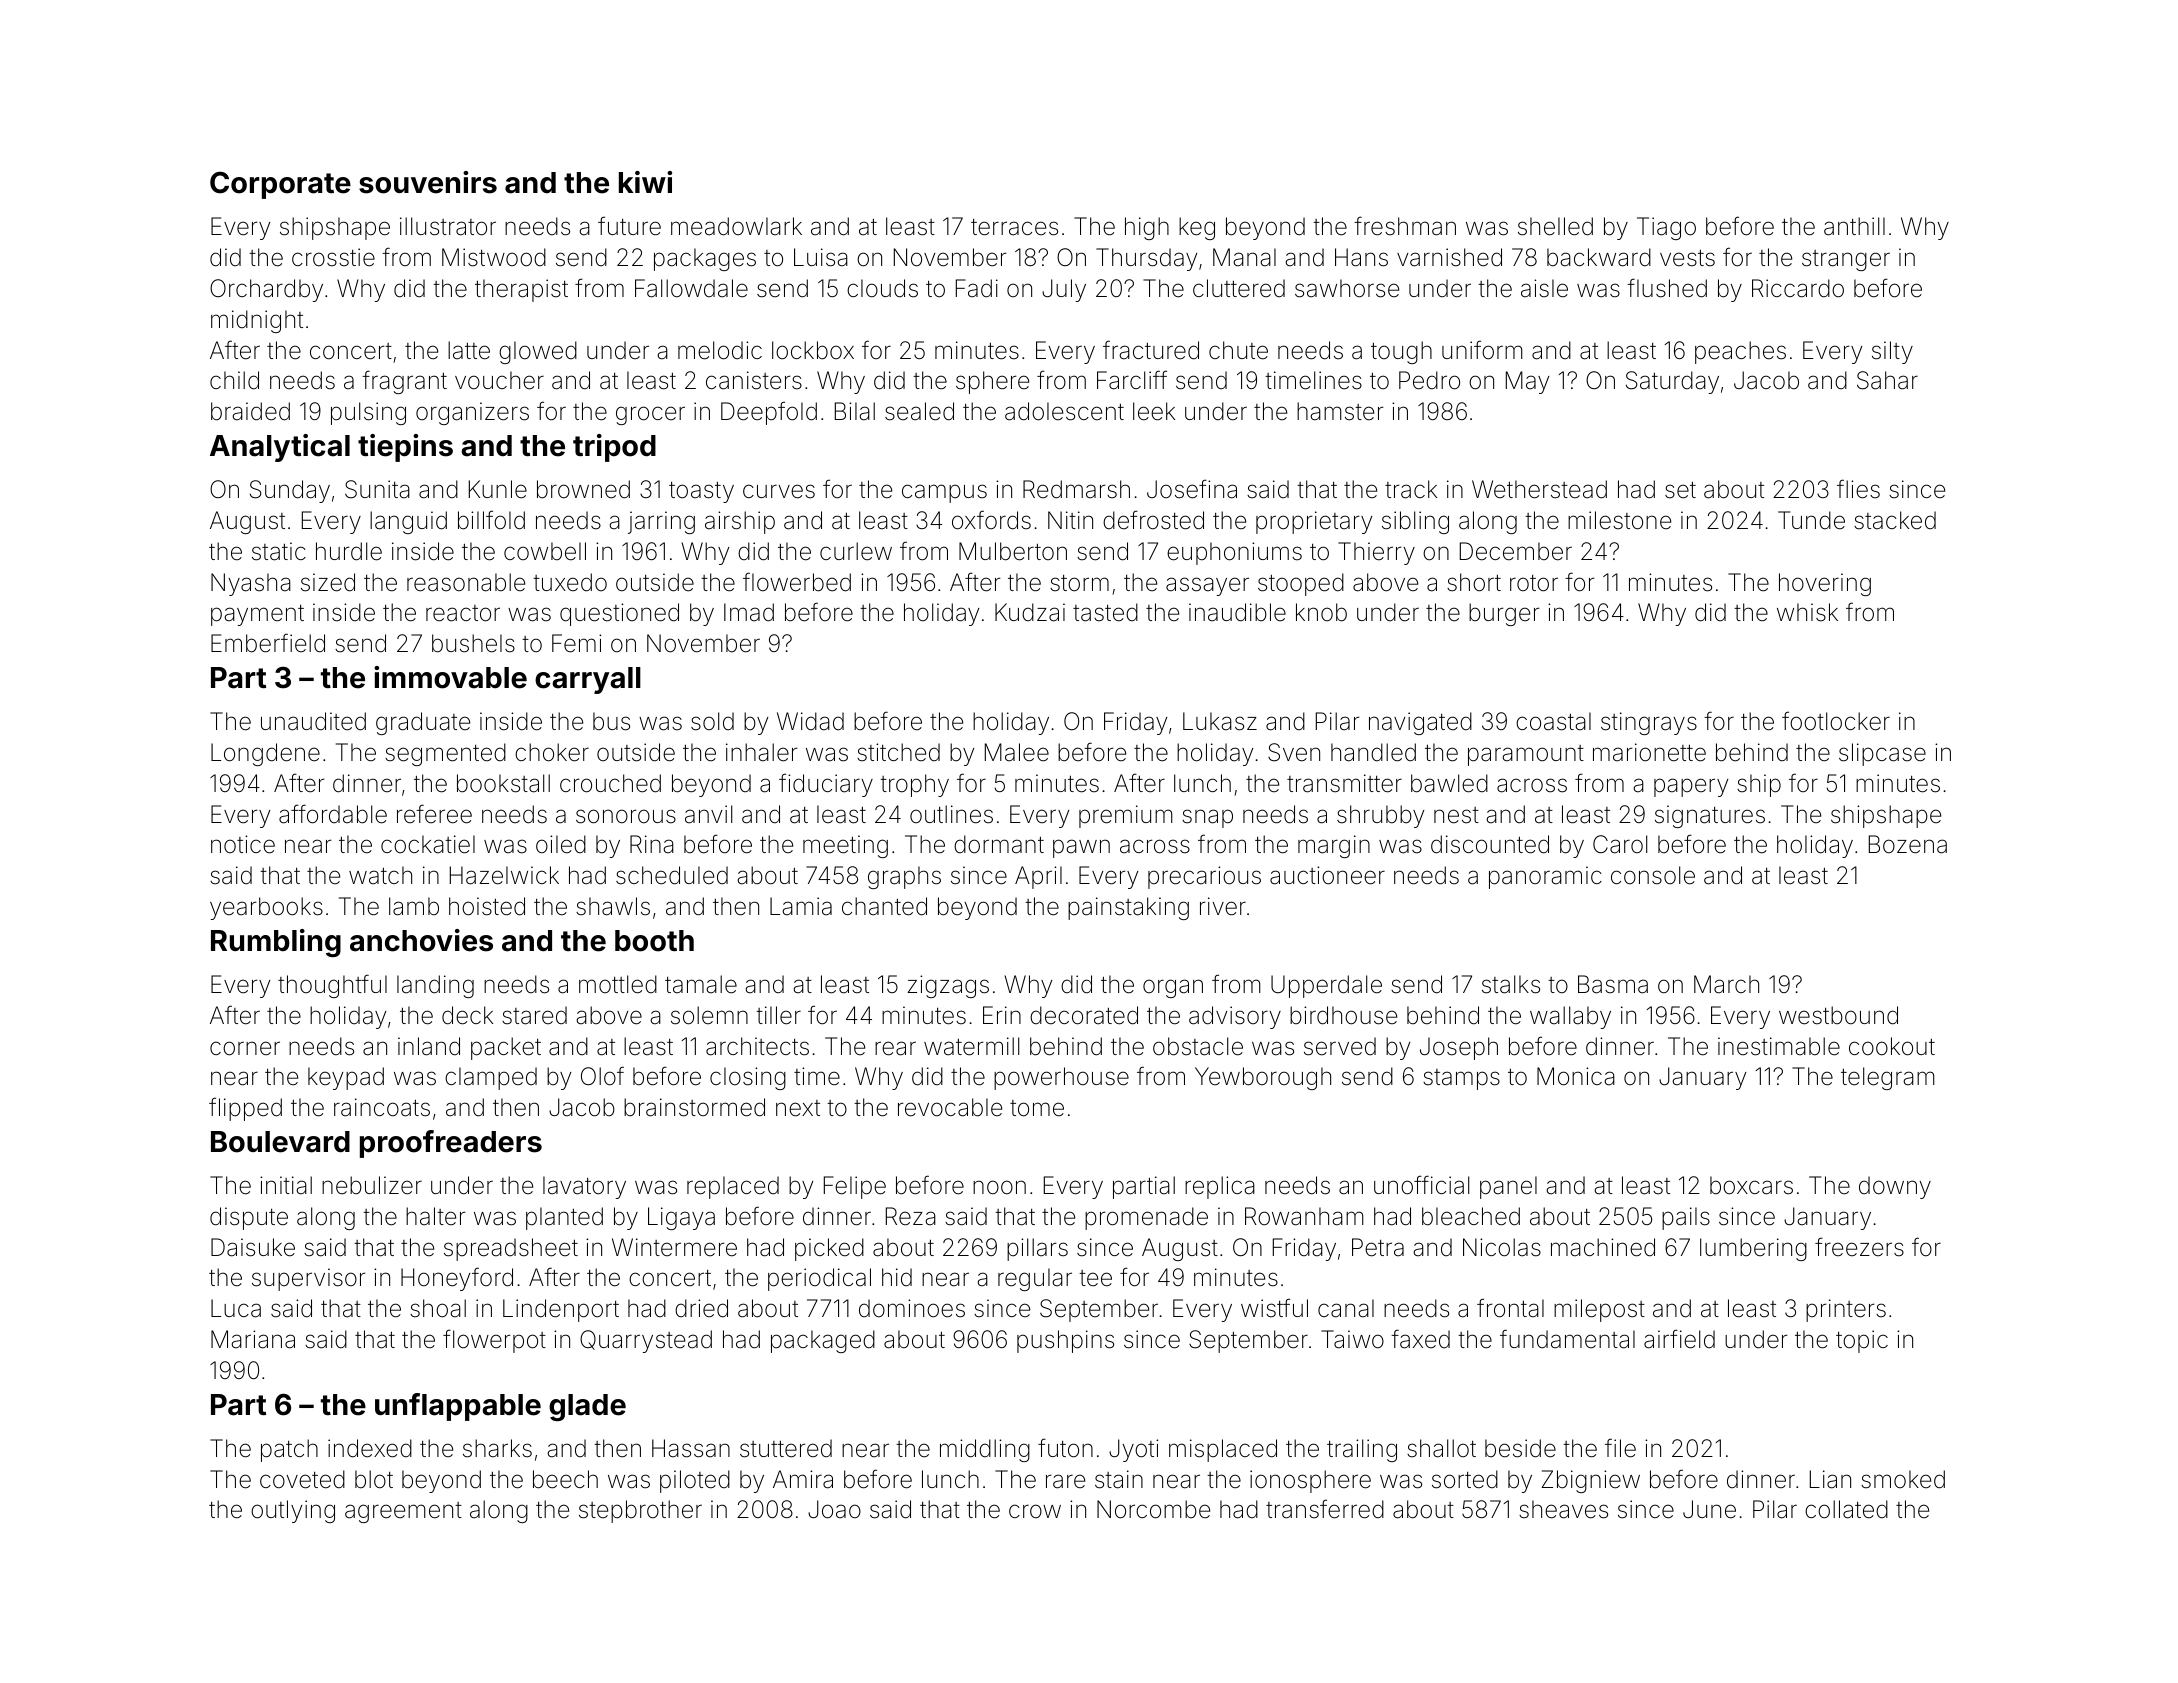 The height and width of the screenshot is (1683, 2178). Describe the element at coordinates (1649, 752) in the screenshot. I see `marionette` at that location.
